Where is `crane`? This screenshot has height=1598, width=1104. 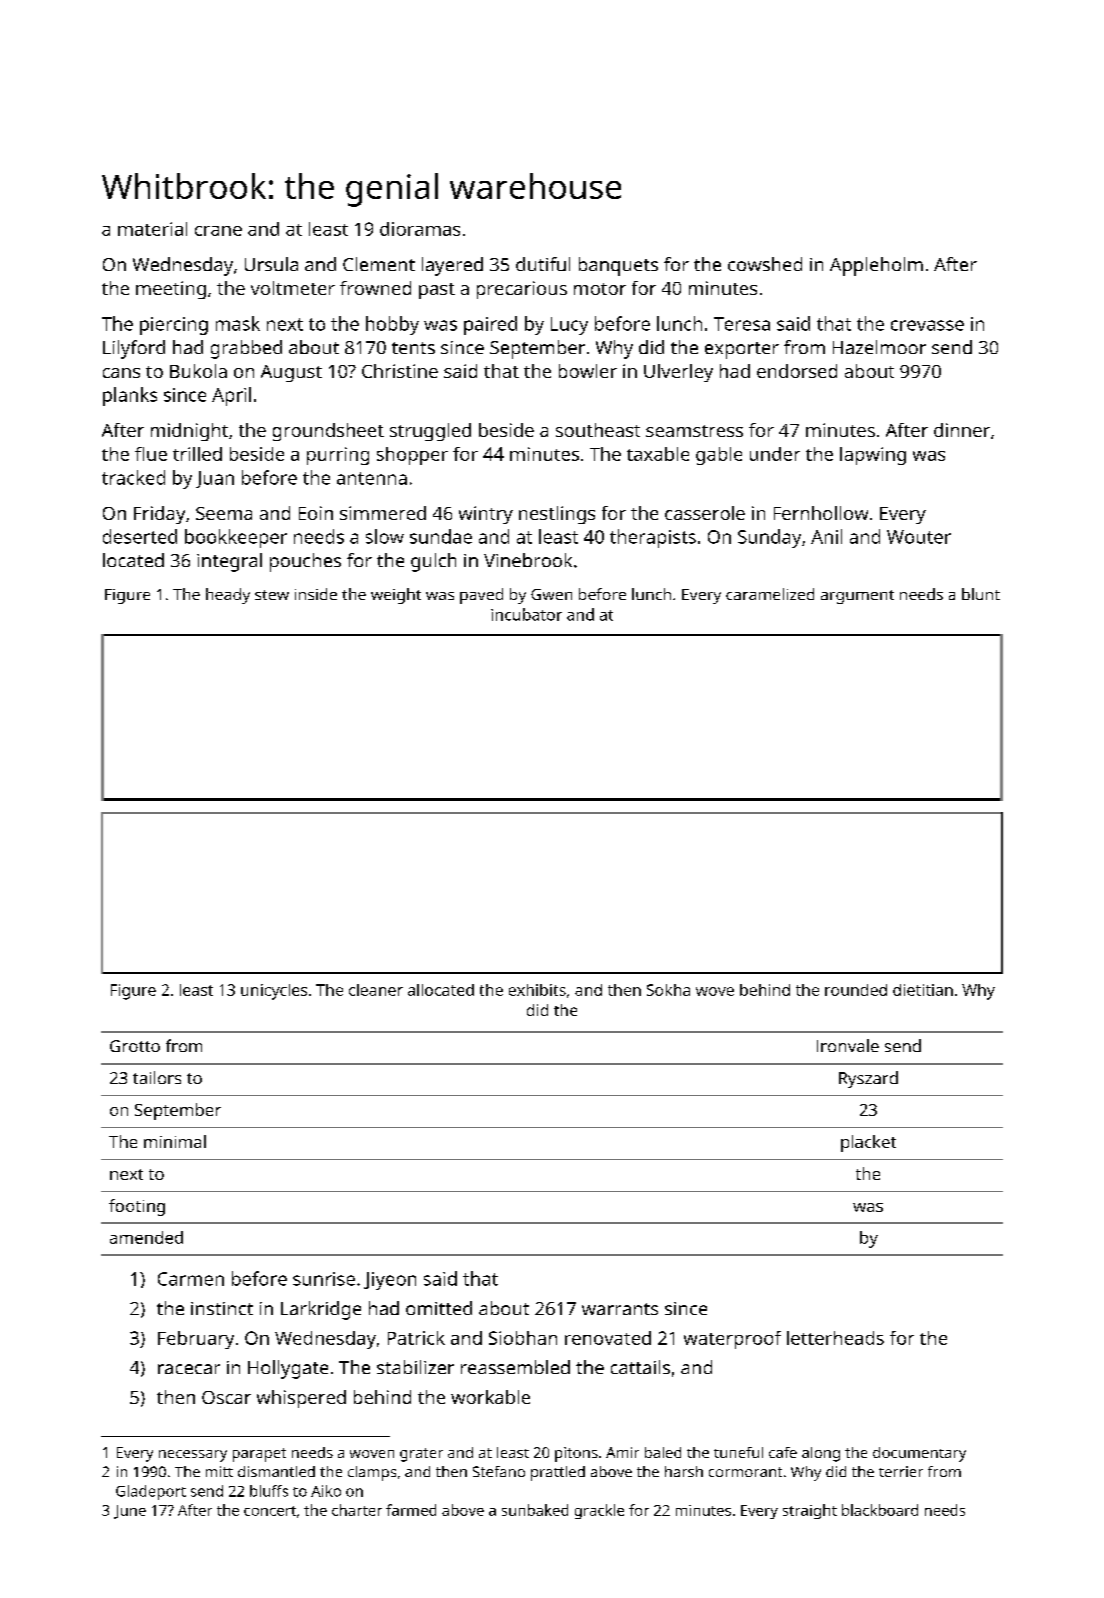 crane is located at coordinates (218, 231).
